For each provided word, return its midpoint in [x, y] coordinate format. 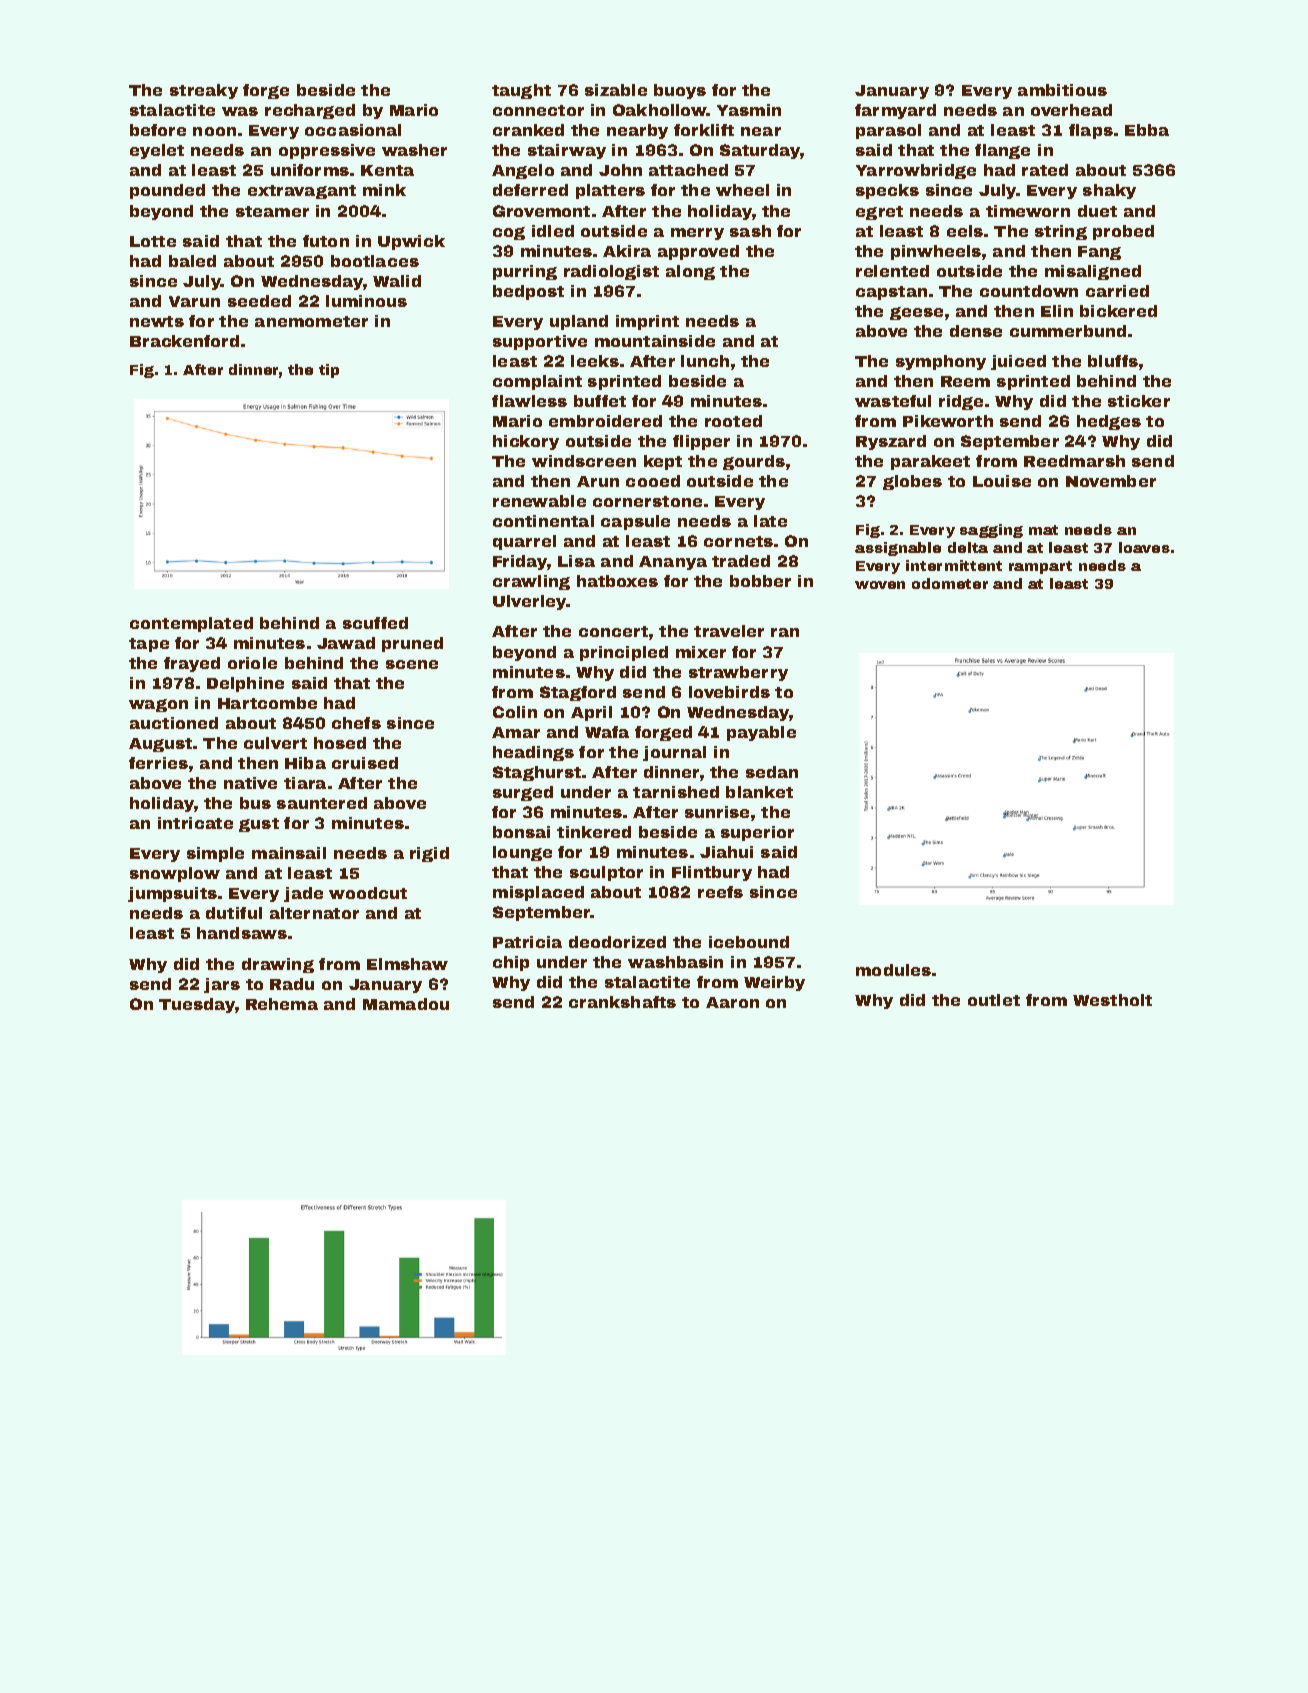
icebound [749, 942]
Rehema [282, 1004]
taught [521, 91]
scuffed [375, 623]
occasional [353, 130]
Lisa [576, 561]
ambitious [1062, 90]
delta [968, 547]
